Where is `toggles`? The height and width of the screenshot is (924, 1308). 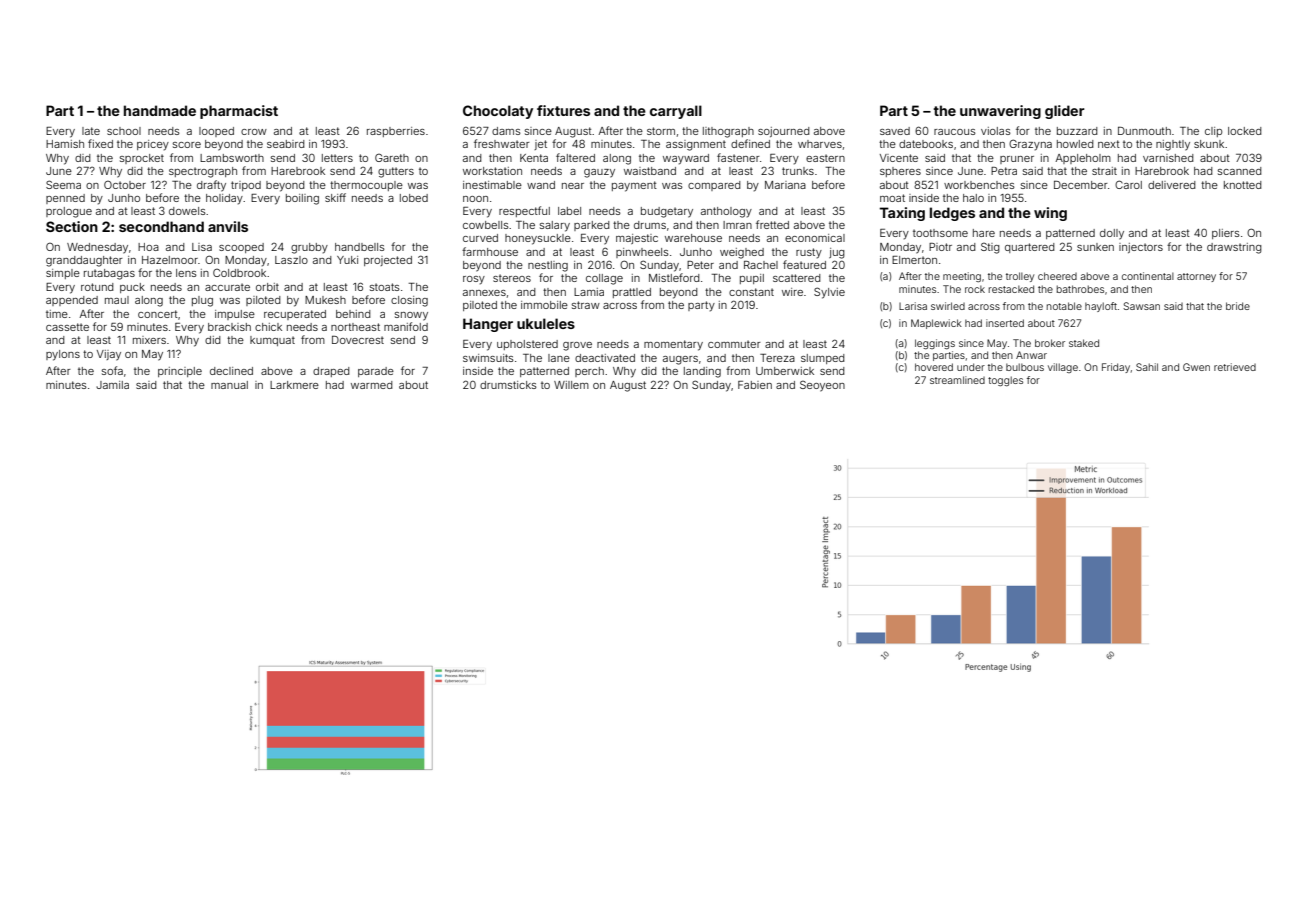 toggles is located at coordinates (1005, 381).
